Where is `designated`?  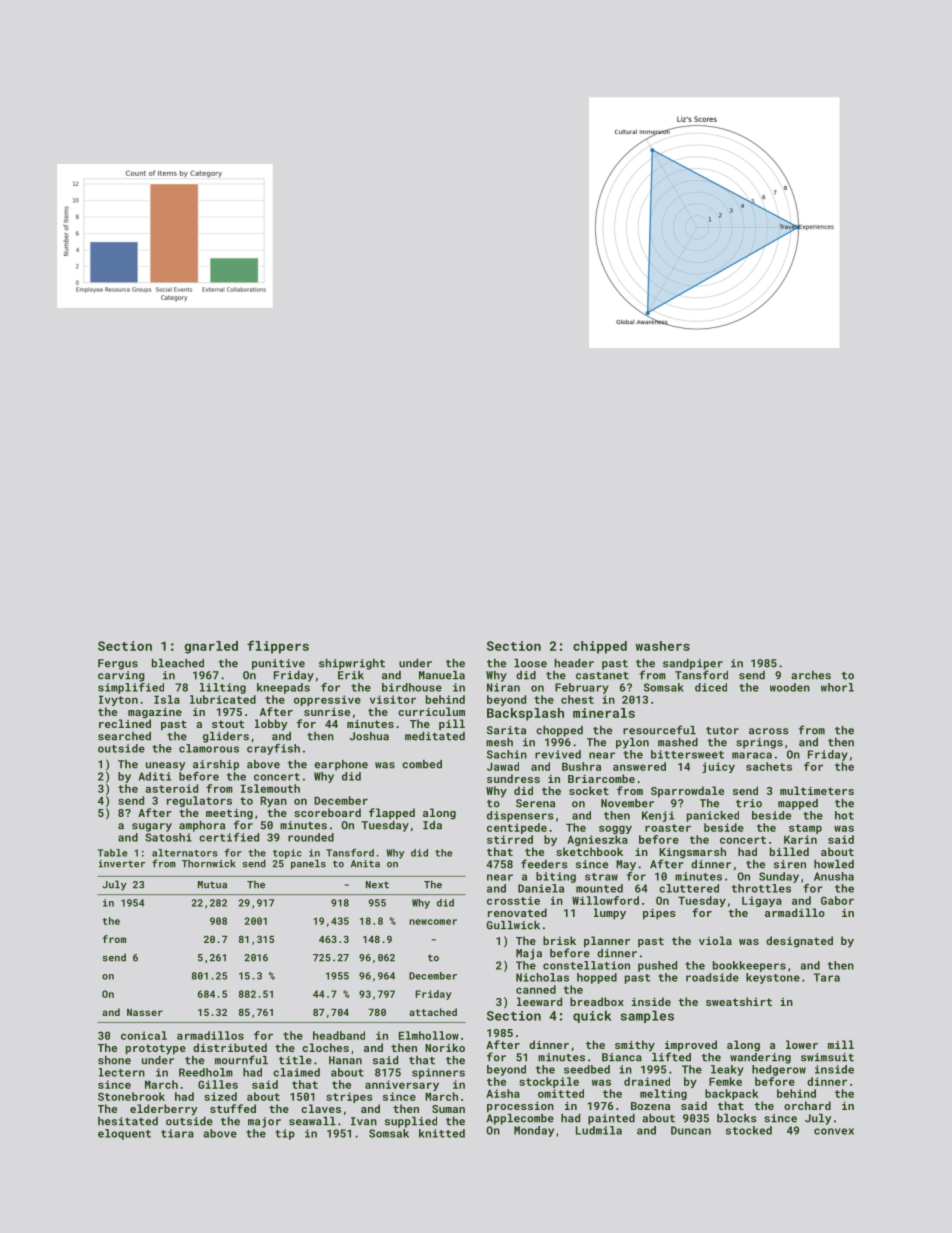
designated is located at coordinates (799, 942).
